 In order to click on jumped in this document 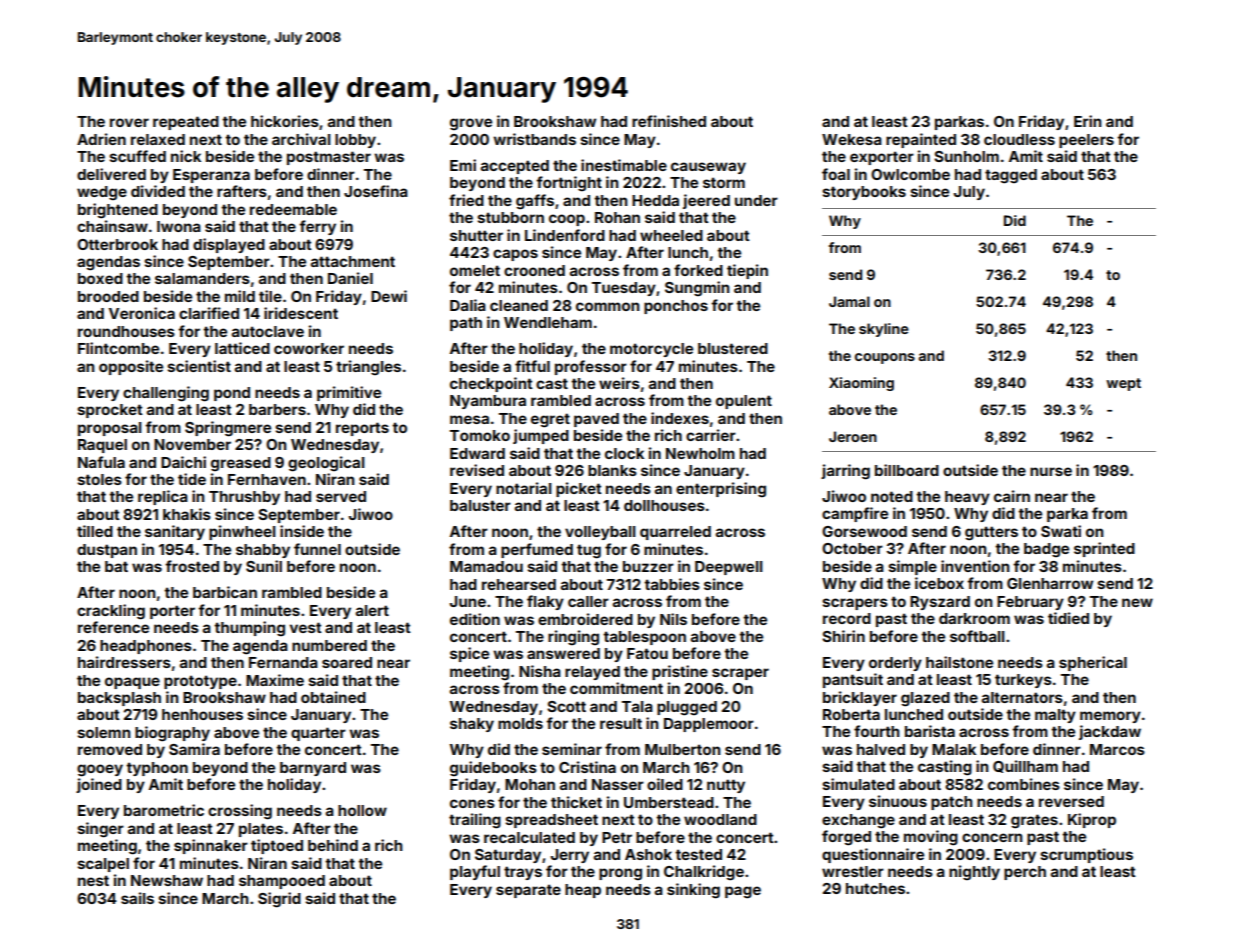, I will do `click(541, 436)`.
